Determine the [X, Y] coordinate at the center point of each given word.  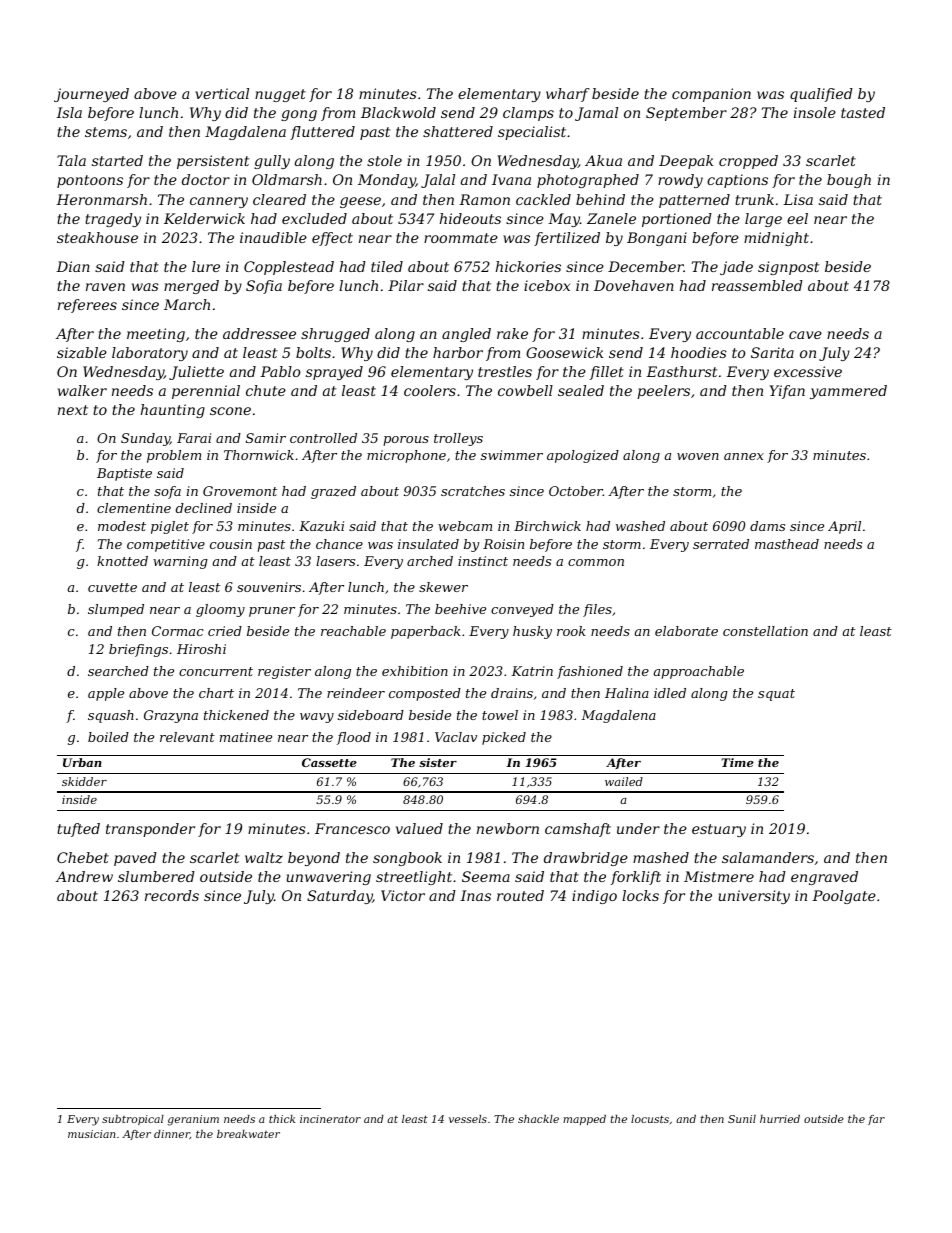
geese [360, 202]
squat [776, 695]
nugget [280, 95]
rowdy [680, 181]
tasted [863, 112]
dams [767, 526]
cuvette [112, 587]
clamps [528, 114]
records [172, 895]
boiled [108, 737]
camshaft [578, 830]
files [597, 610]
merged [191, 287]
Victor [403, 895]
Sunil [742, 1119]
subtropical [133, 1120]
